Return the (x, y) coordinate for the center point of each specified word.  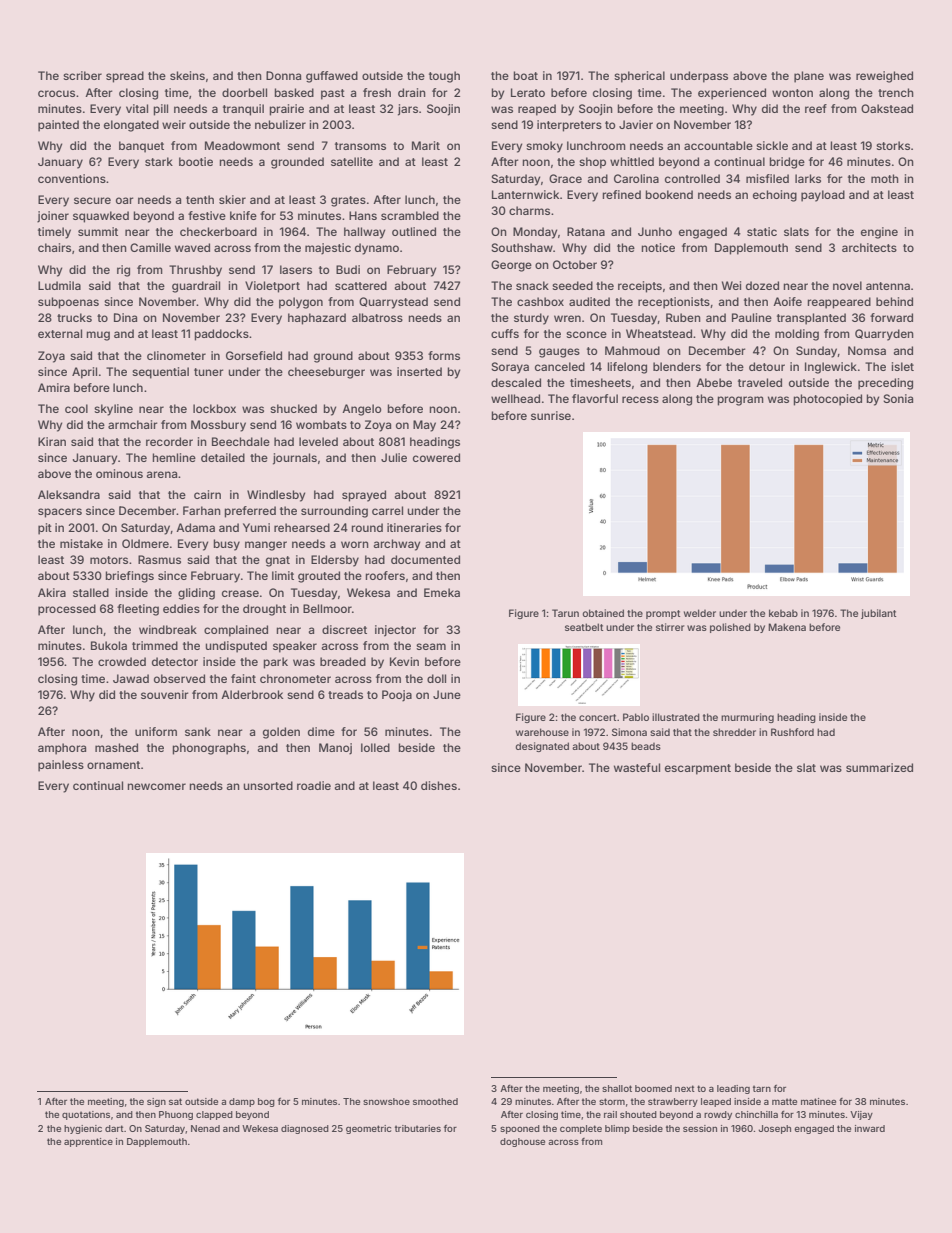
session (700, 1128)
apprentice (88, 1142)
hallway (364, 233)
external (60, 333)
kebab (783, 613)
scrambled (410, 215)
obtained (603, 613)
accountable (718, 145)
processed (67, 610)
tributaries (418, 1128)
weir (174, 124)
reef (816, 108)
